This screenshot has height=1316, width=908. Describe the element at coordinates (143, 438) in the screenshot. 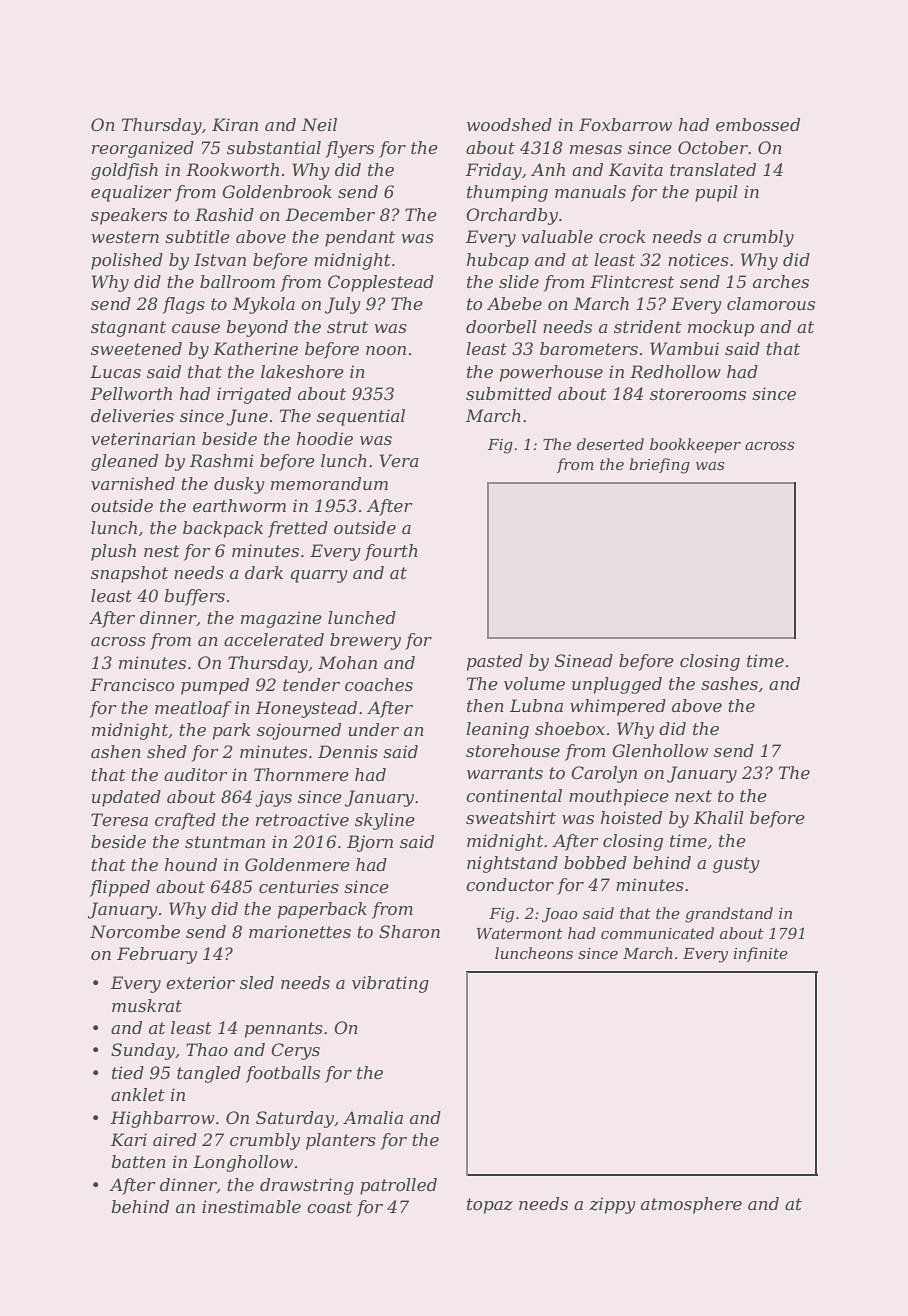

I see `veterinarian` at that location.
